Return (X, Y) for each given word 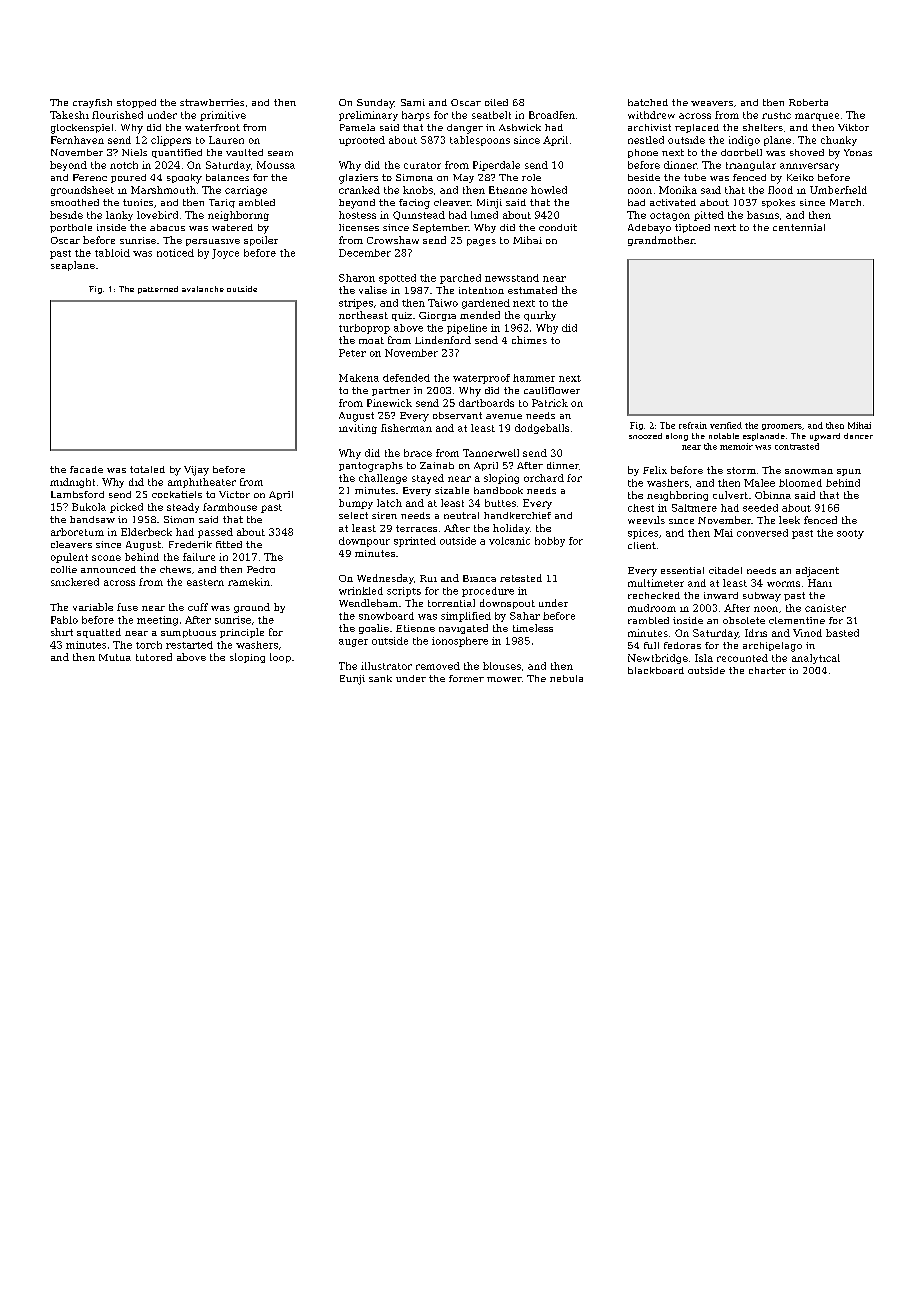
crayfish (92, 103)
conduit (558, 227)
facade (86, 469)
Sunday (375, 104)
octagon (670, 216)
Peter (352, 353)
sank (380, 678)
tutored (154, 657)
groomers (782, 427)
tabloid (112, 253)
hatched (648, 102)
